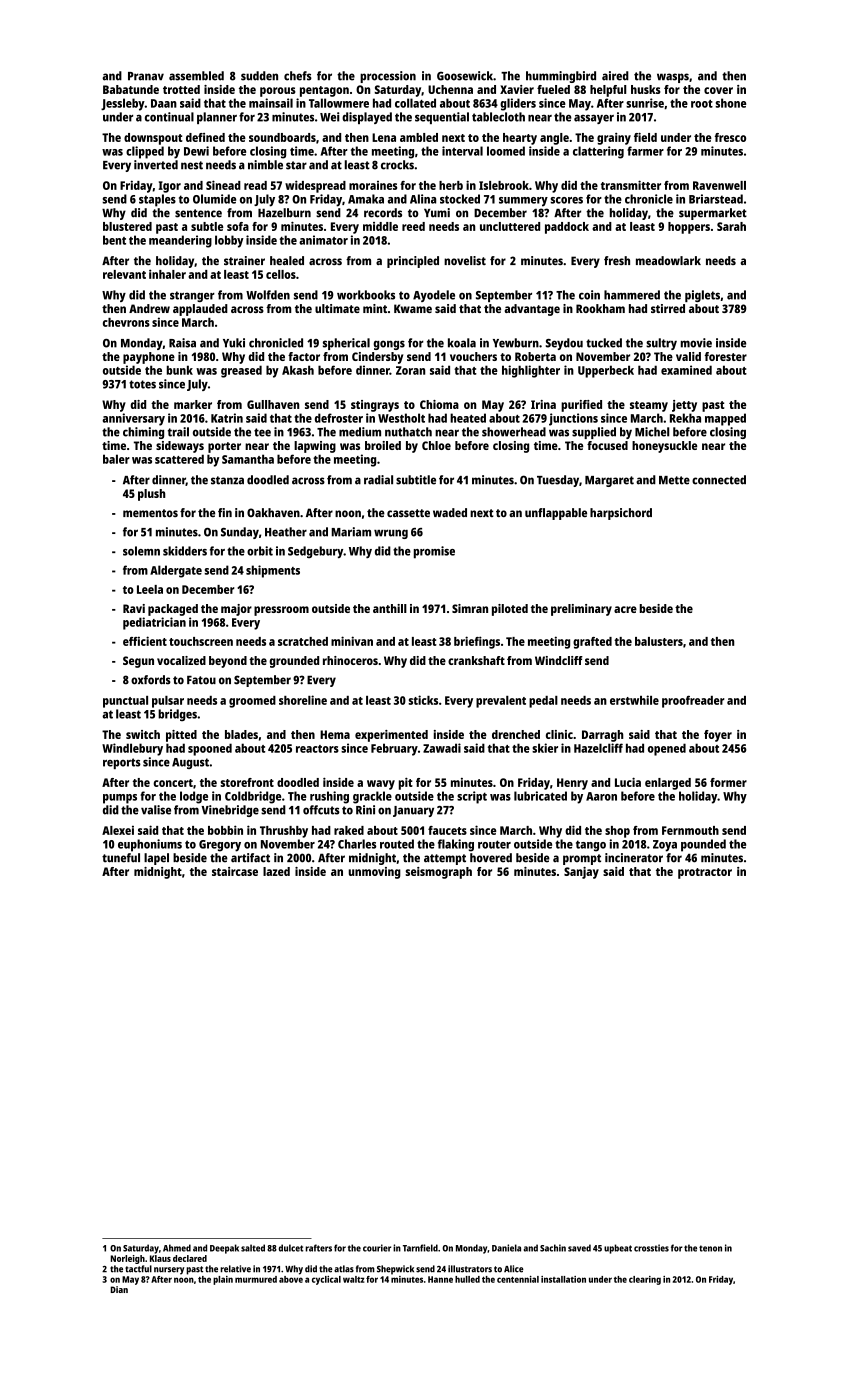 Image resolution: width=849 pixels, height=1400 pixels. What do you see at coordinates (617, 260) in the image?
I see `fresh` at bounding box center [617, 260].
